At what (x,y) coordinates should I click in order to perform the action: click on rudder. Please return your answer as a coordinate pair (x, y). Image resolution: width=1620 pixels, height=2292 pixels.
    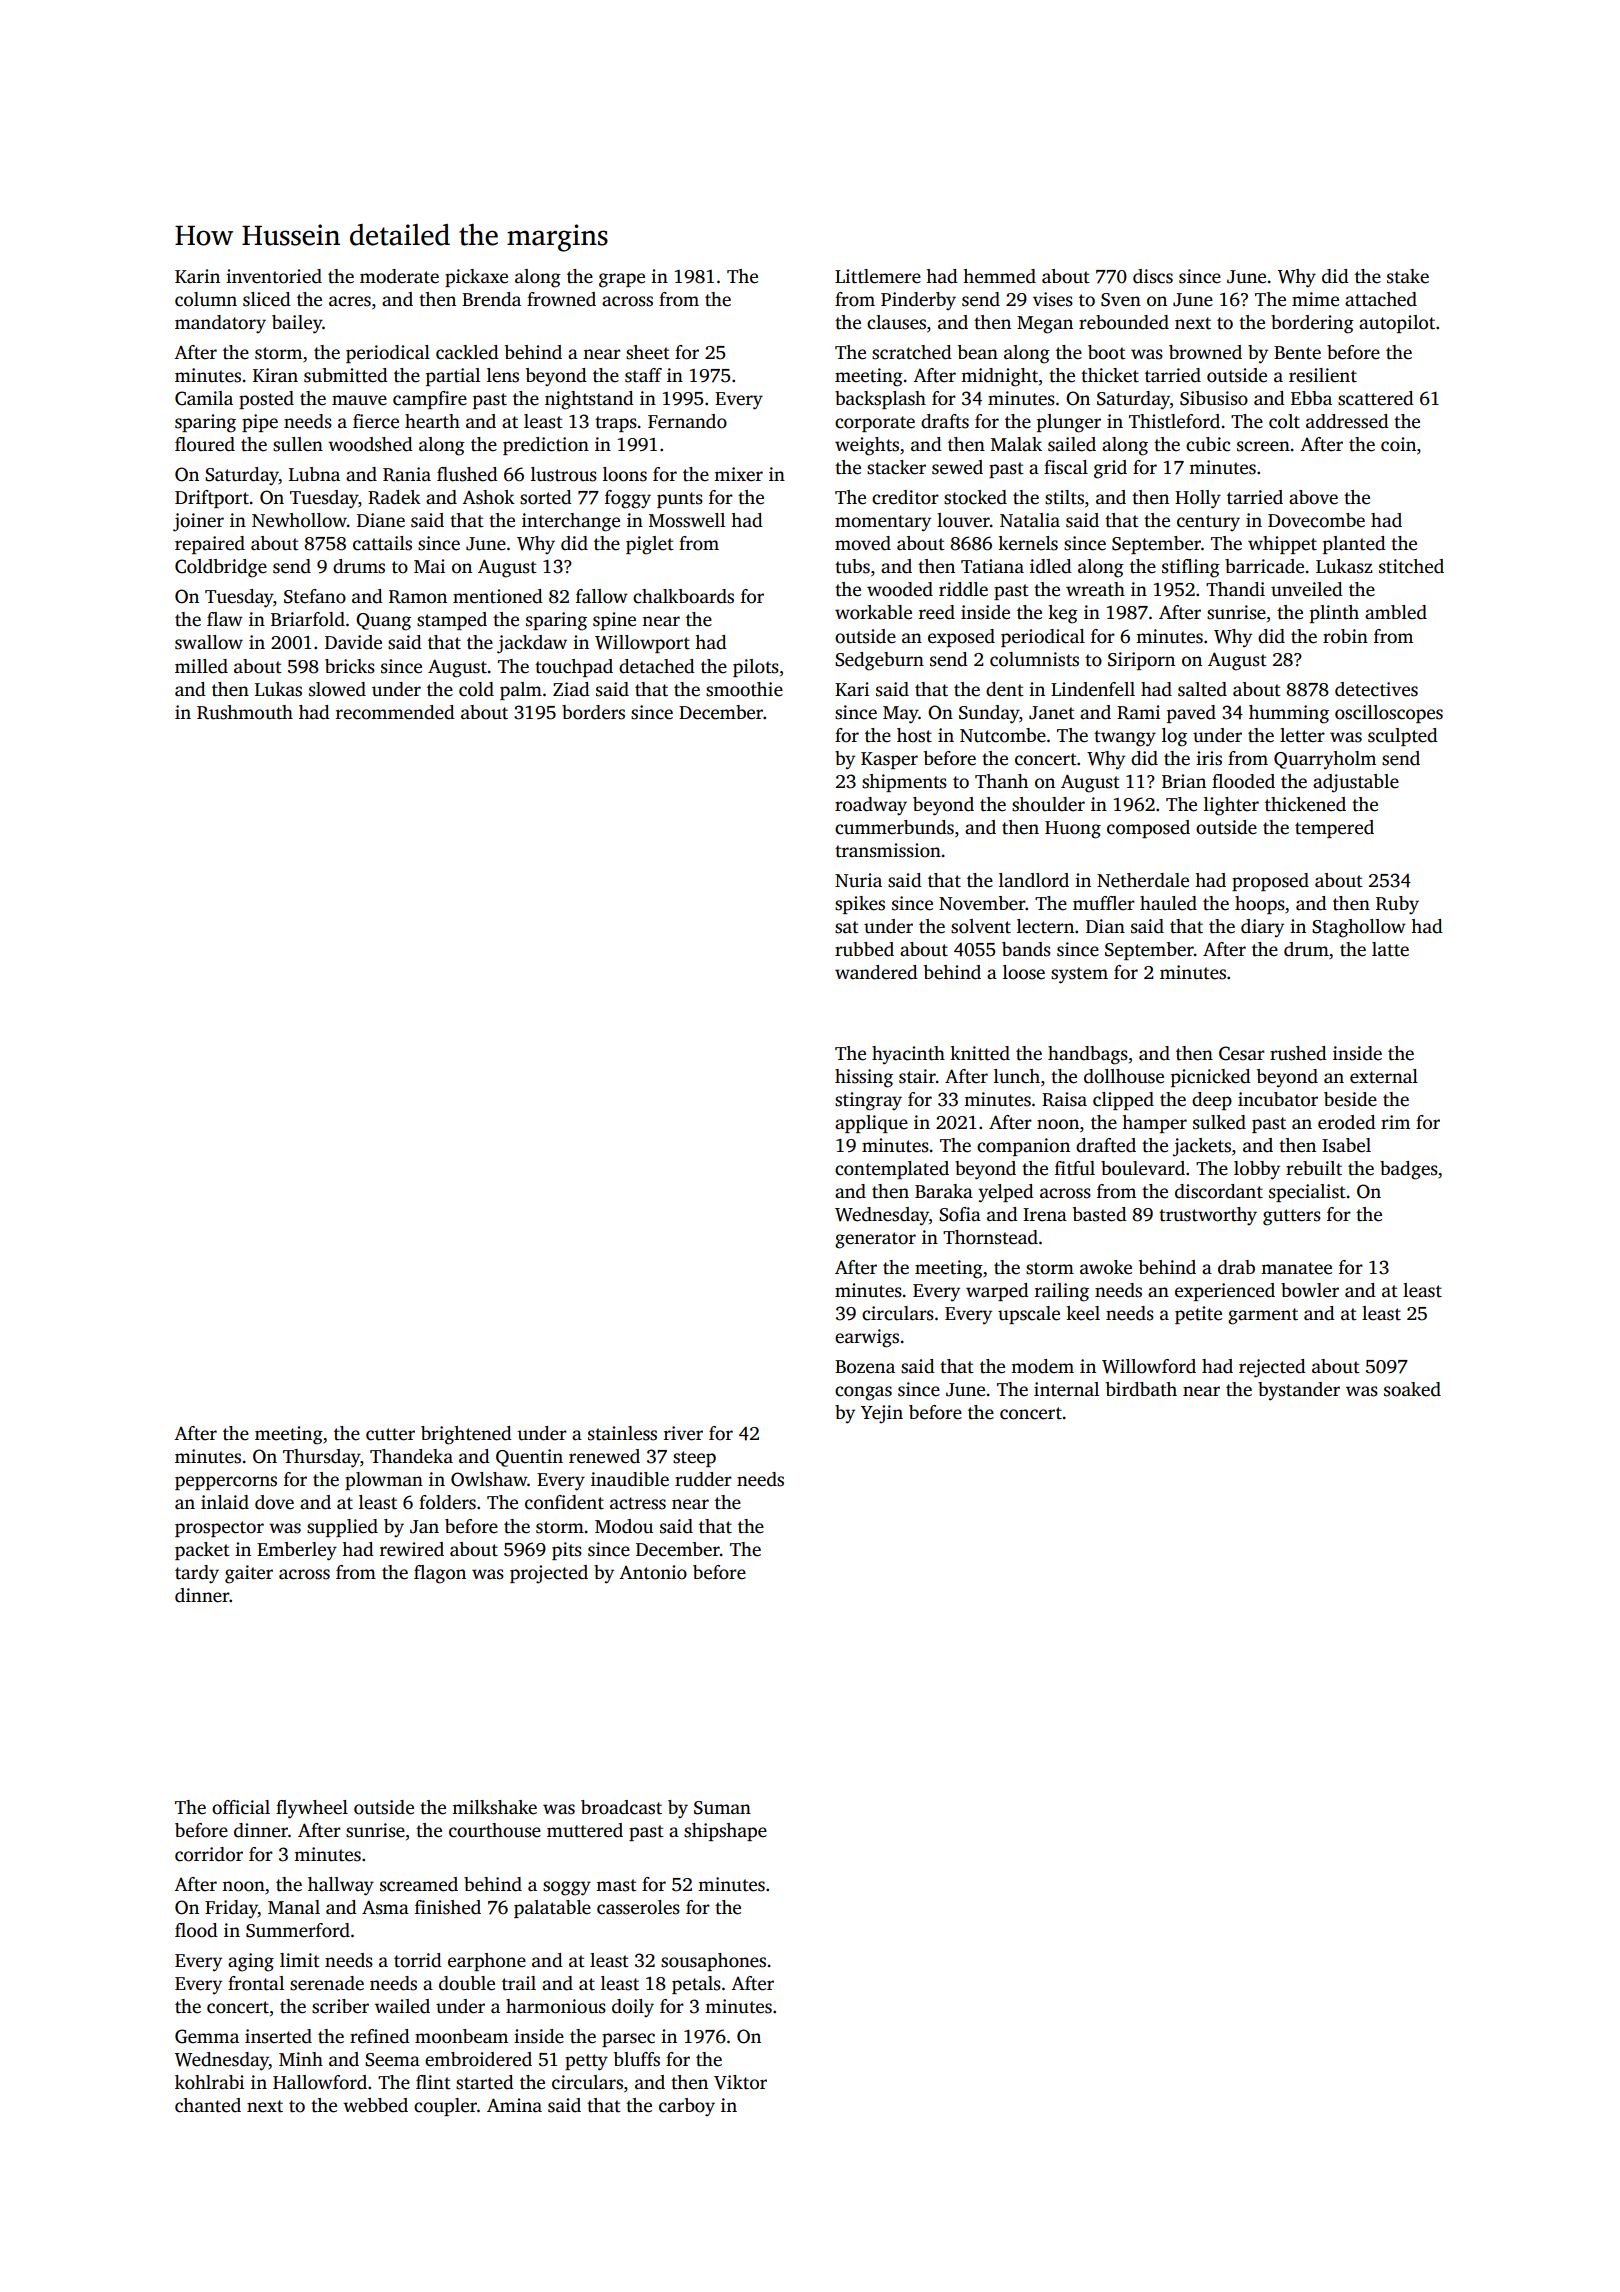
    Looking at the image, I should click on (703, 1479).
